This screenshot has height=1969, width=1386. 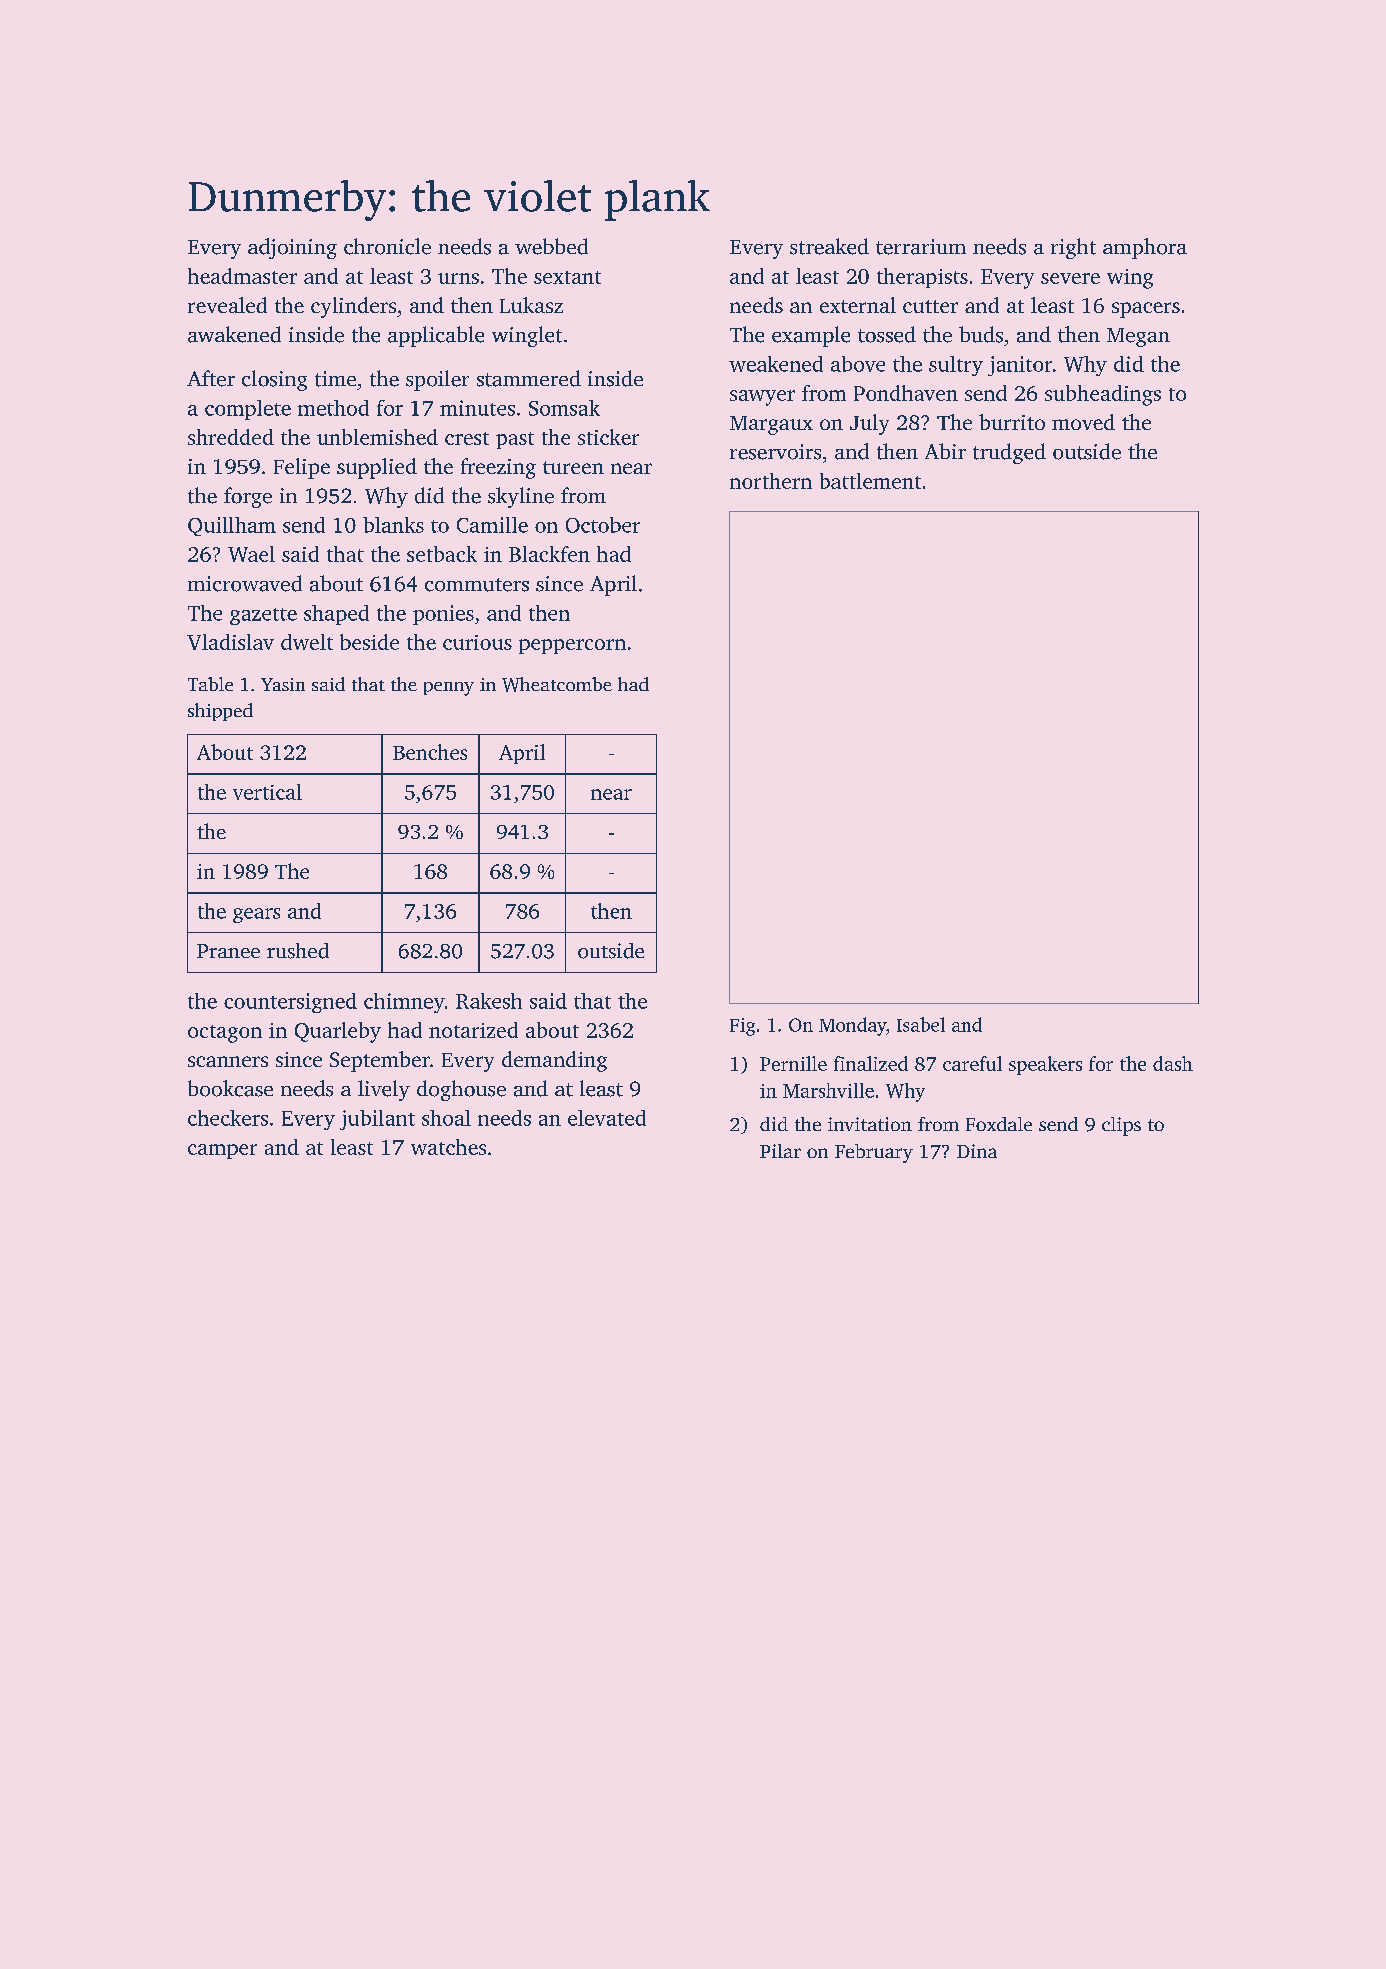 I want to click on example, so click(x=811, y=336).
